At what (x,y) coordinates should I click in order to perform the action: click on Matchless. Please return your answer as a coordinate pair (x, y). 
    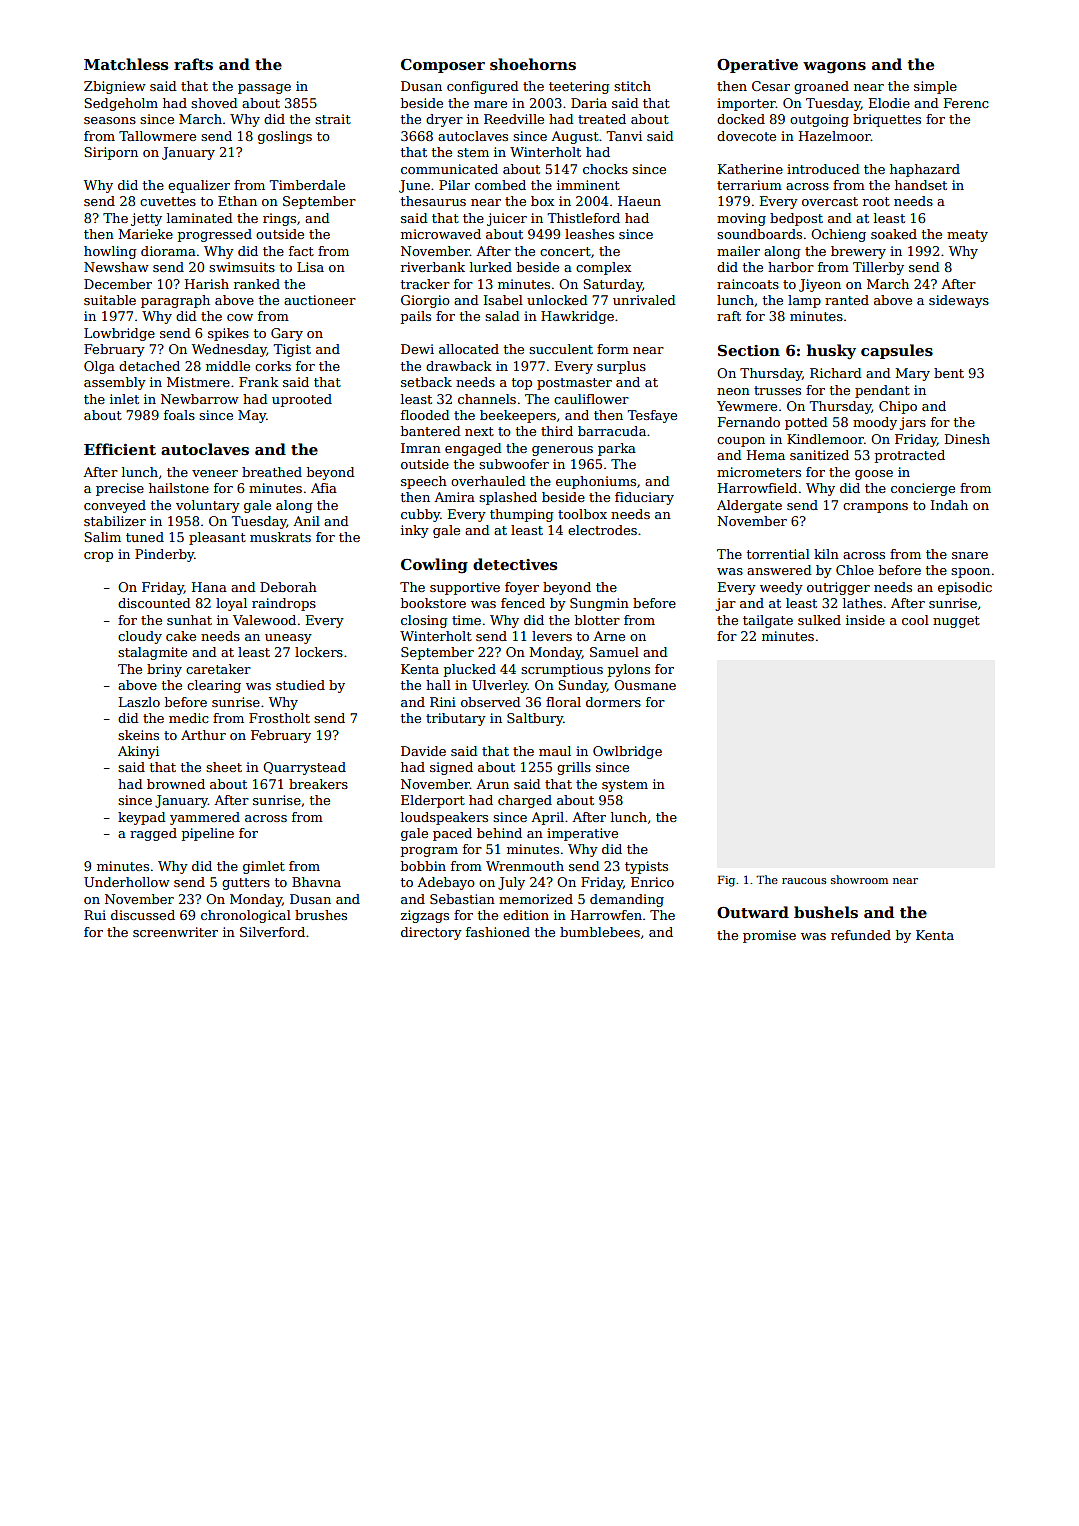
    Looking at the image, I should click on (126, 64).
